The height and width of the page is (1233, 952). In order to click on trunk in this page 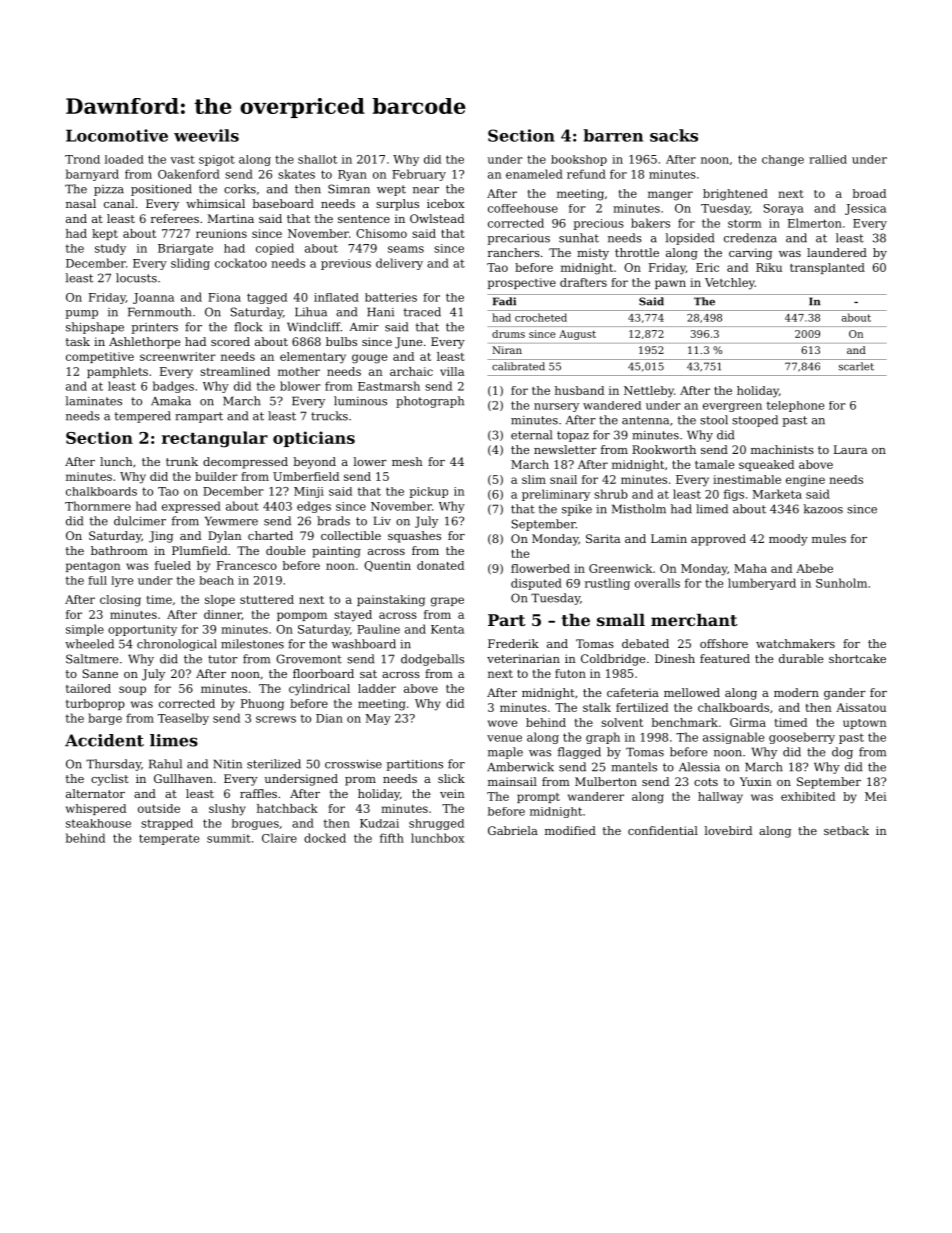, I will do `click(182, 461)`.
